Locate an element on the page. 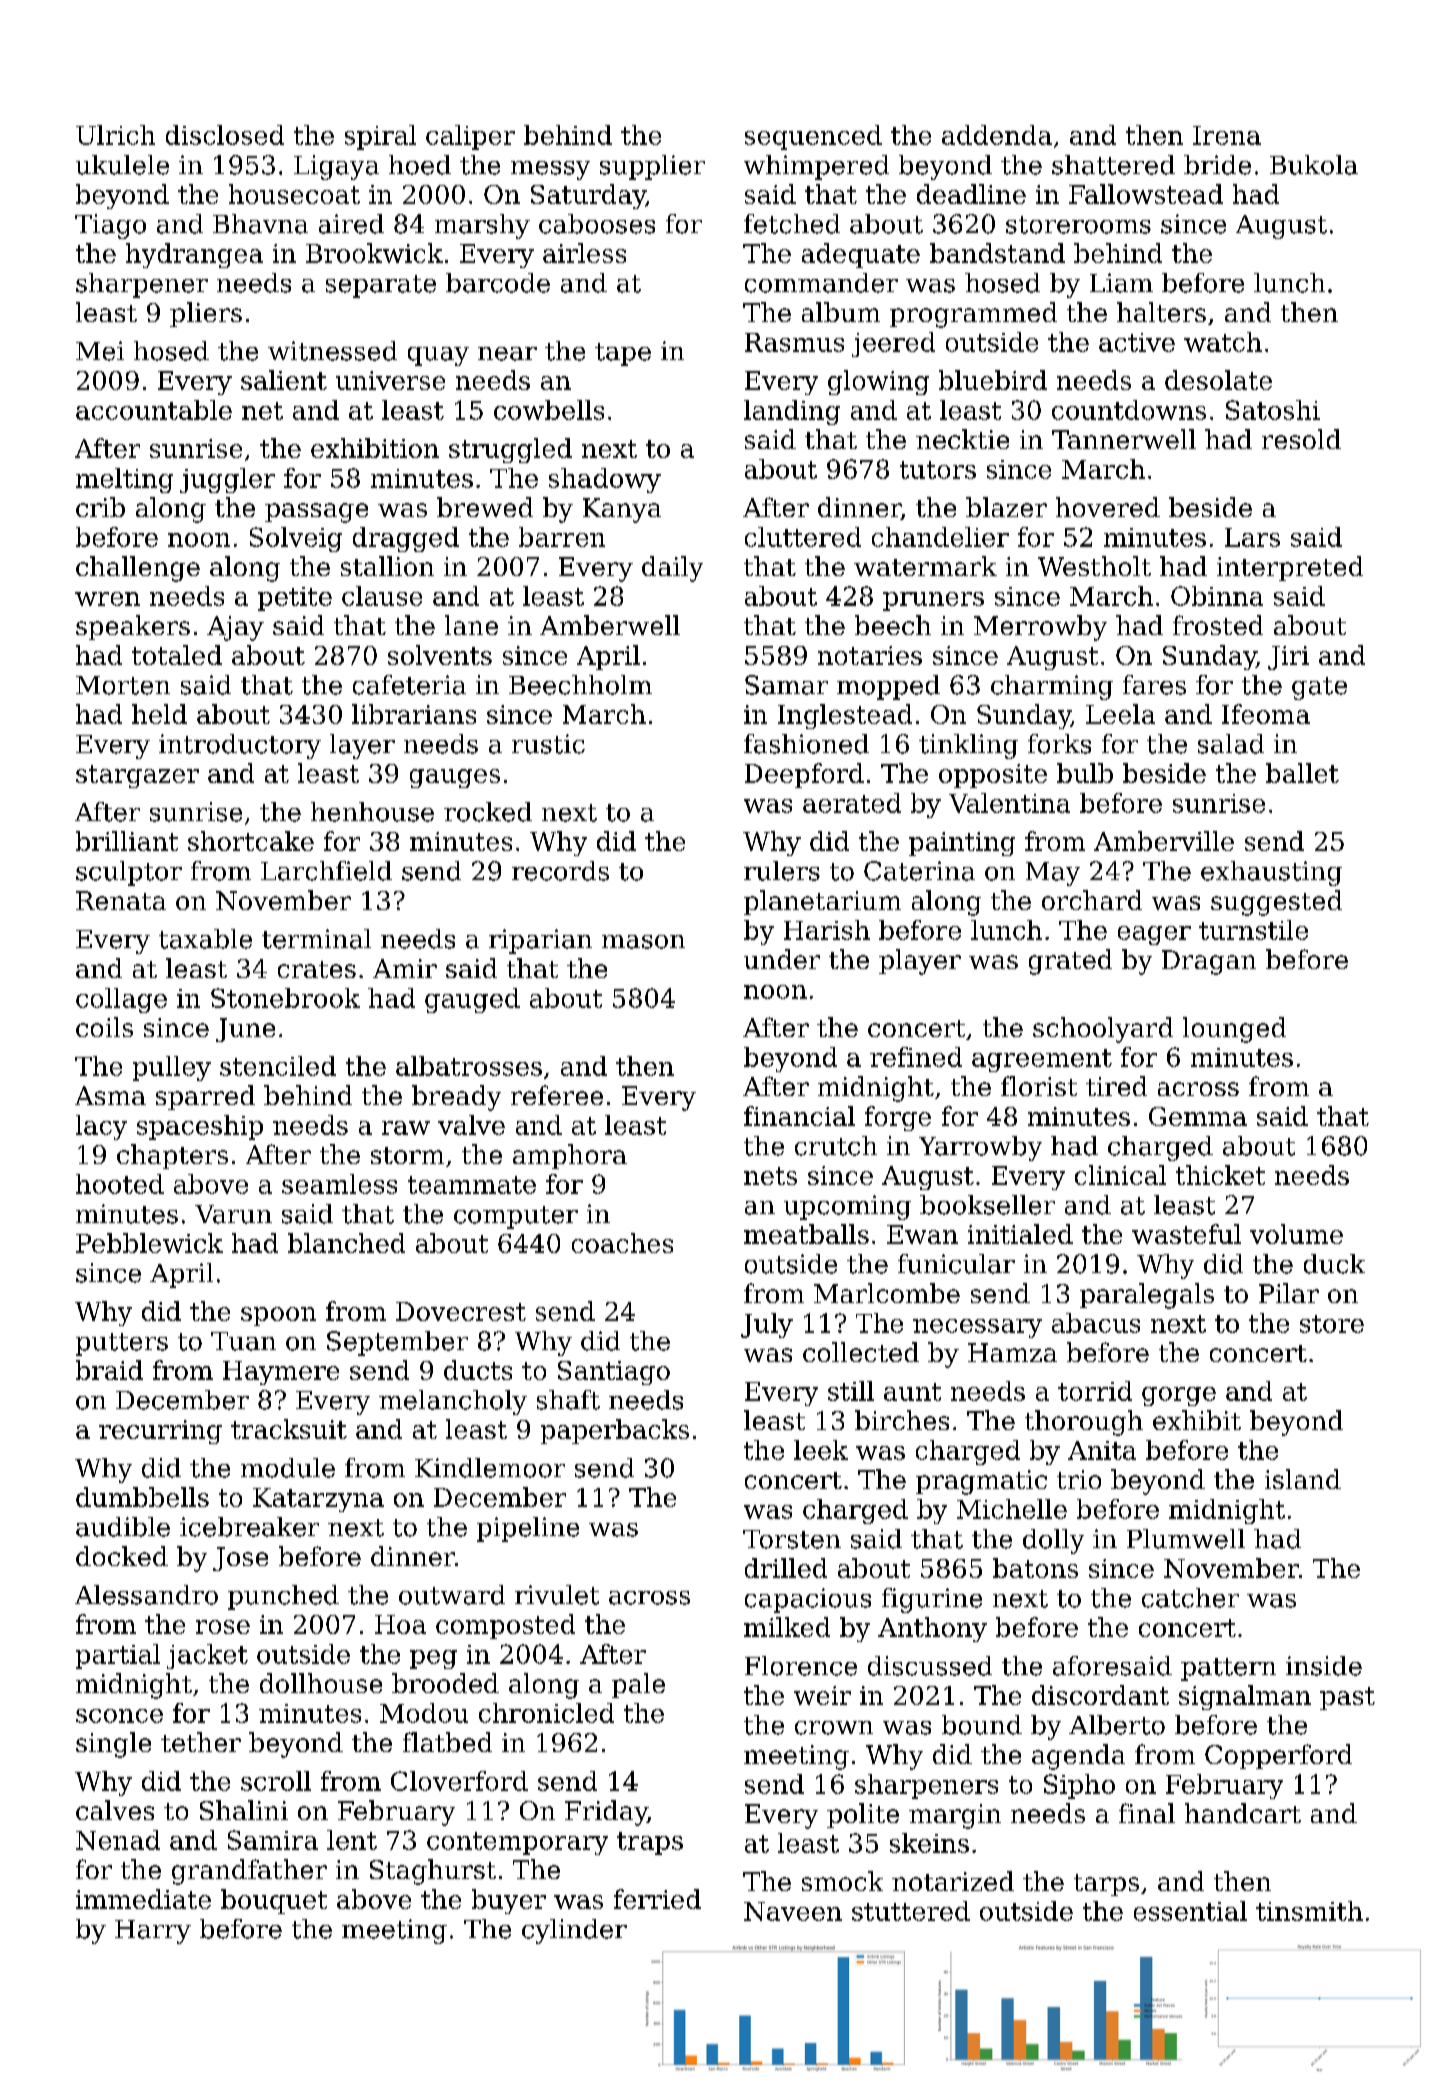 The width and height of the image is (1450, 2100). Katarzyna is located at coordinates (318, 1500).
